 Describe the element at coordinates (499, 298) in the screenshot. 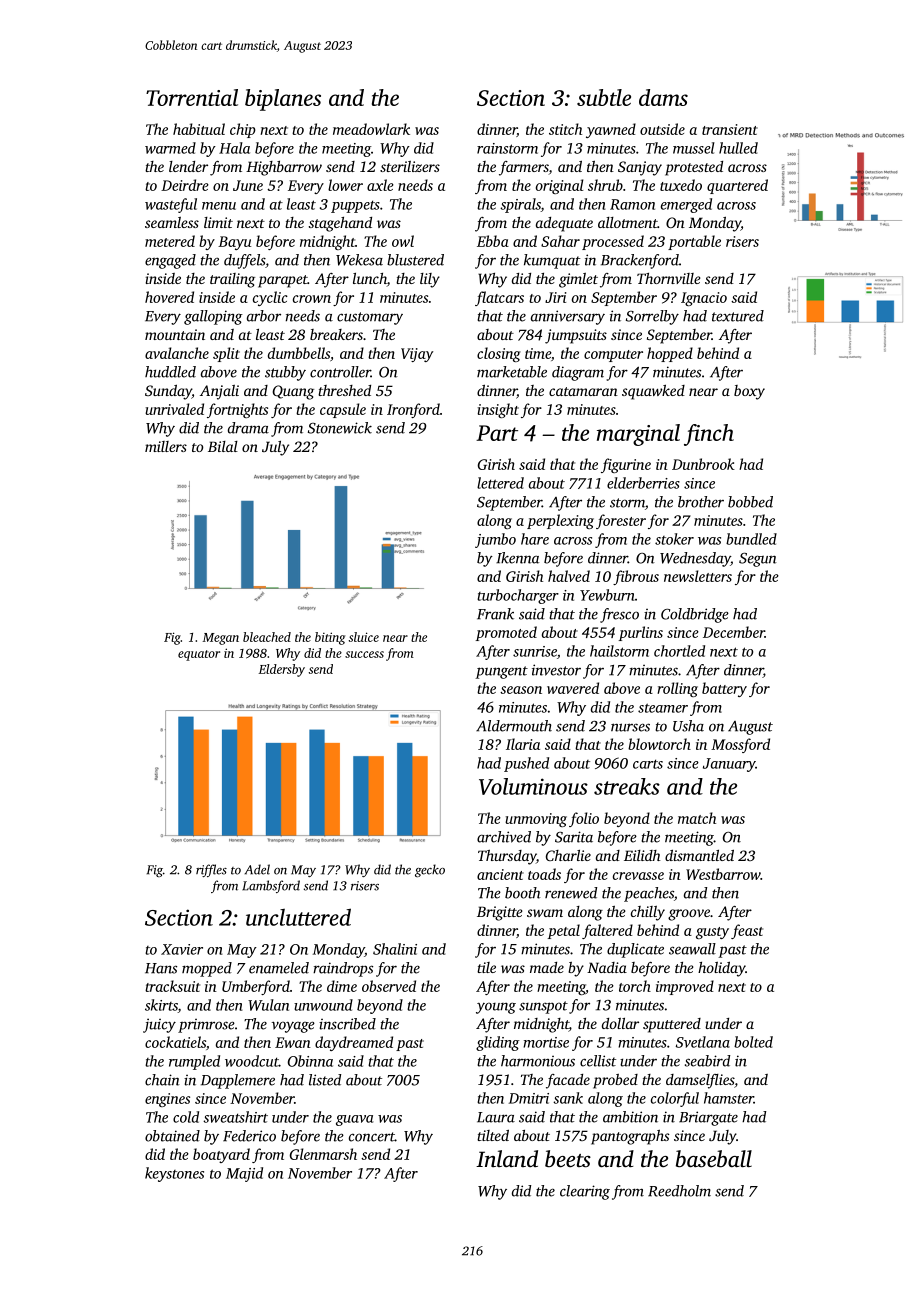

I see `flatcars` at that location.
